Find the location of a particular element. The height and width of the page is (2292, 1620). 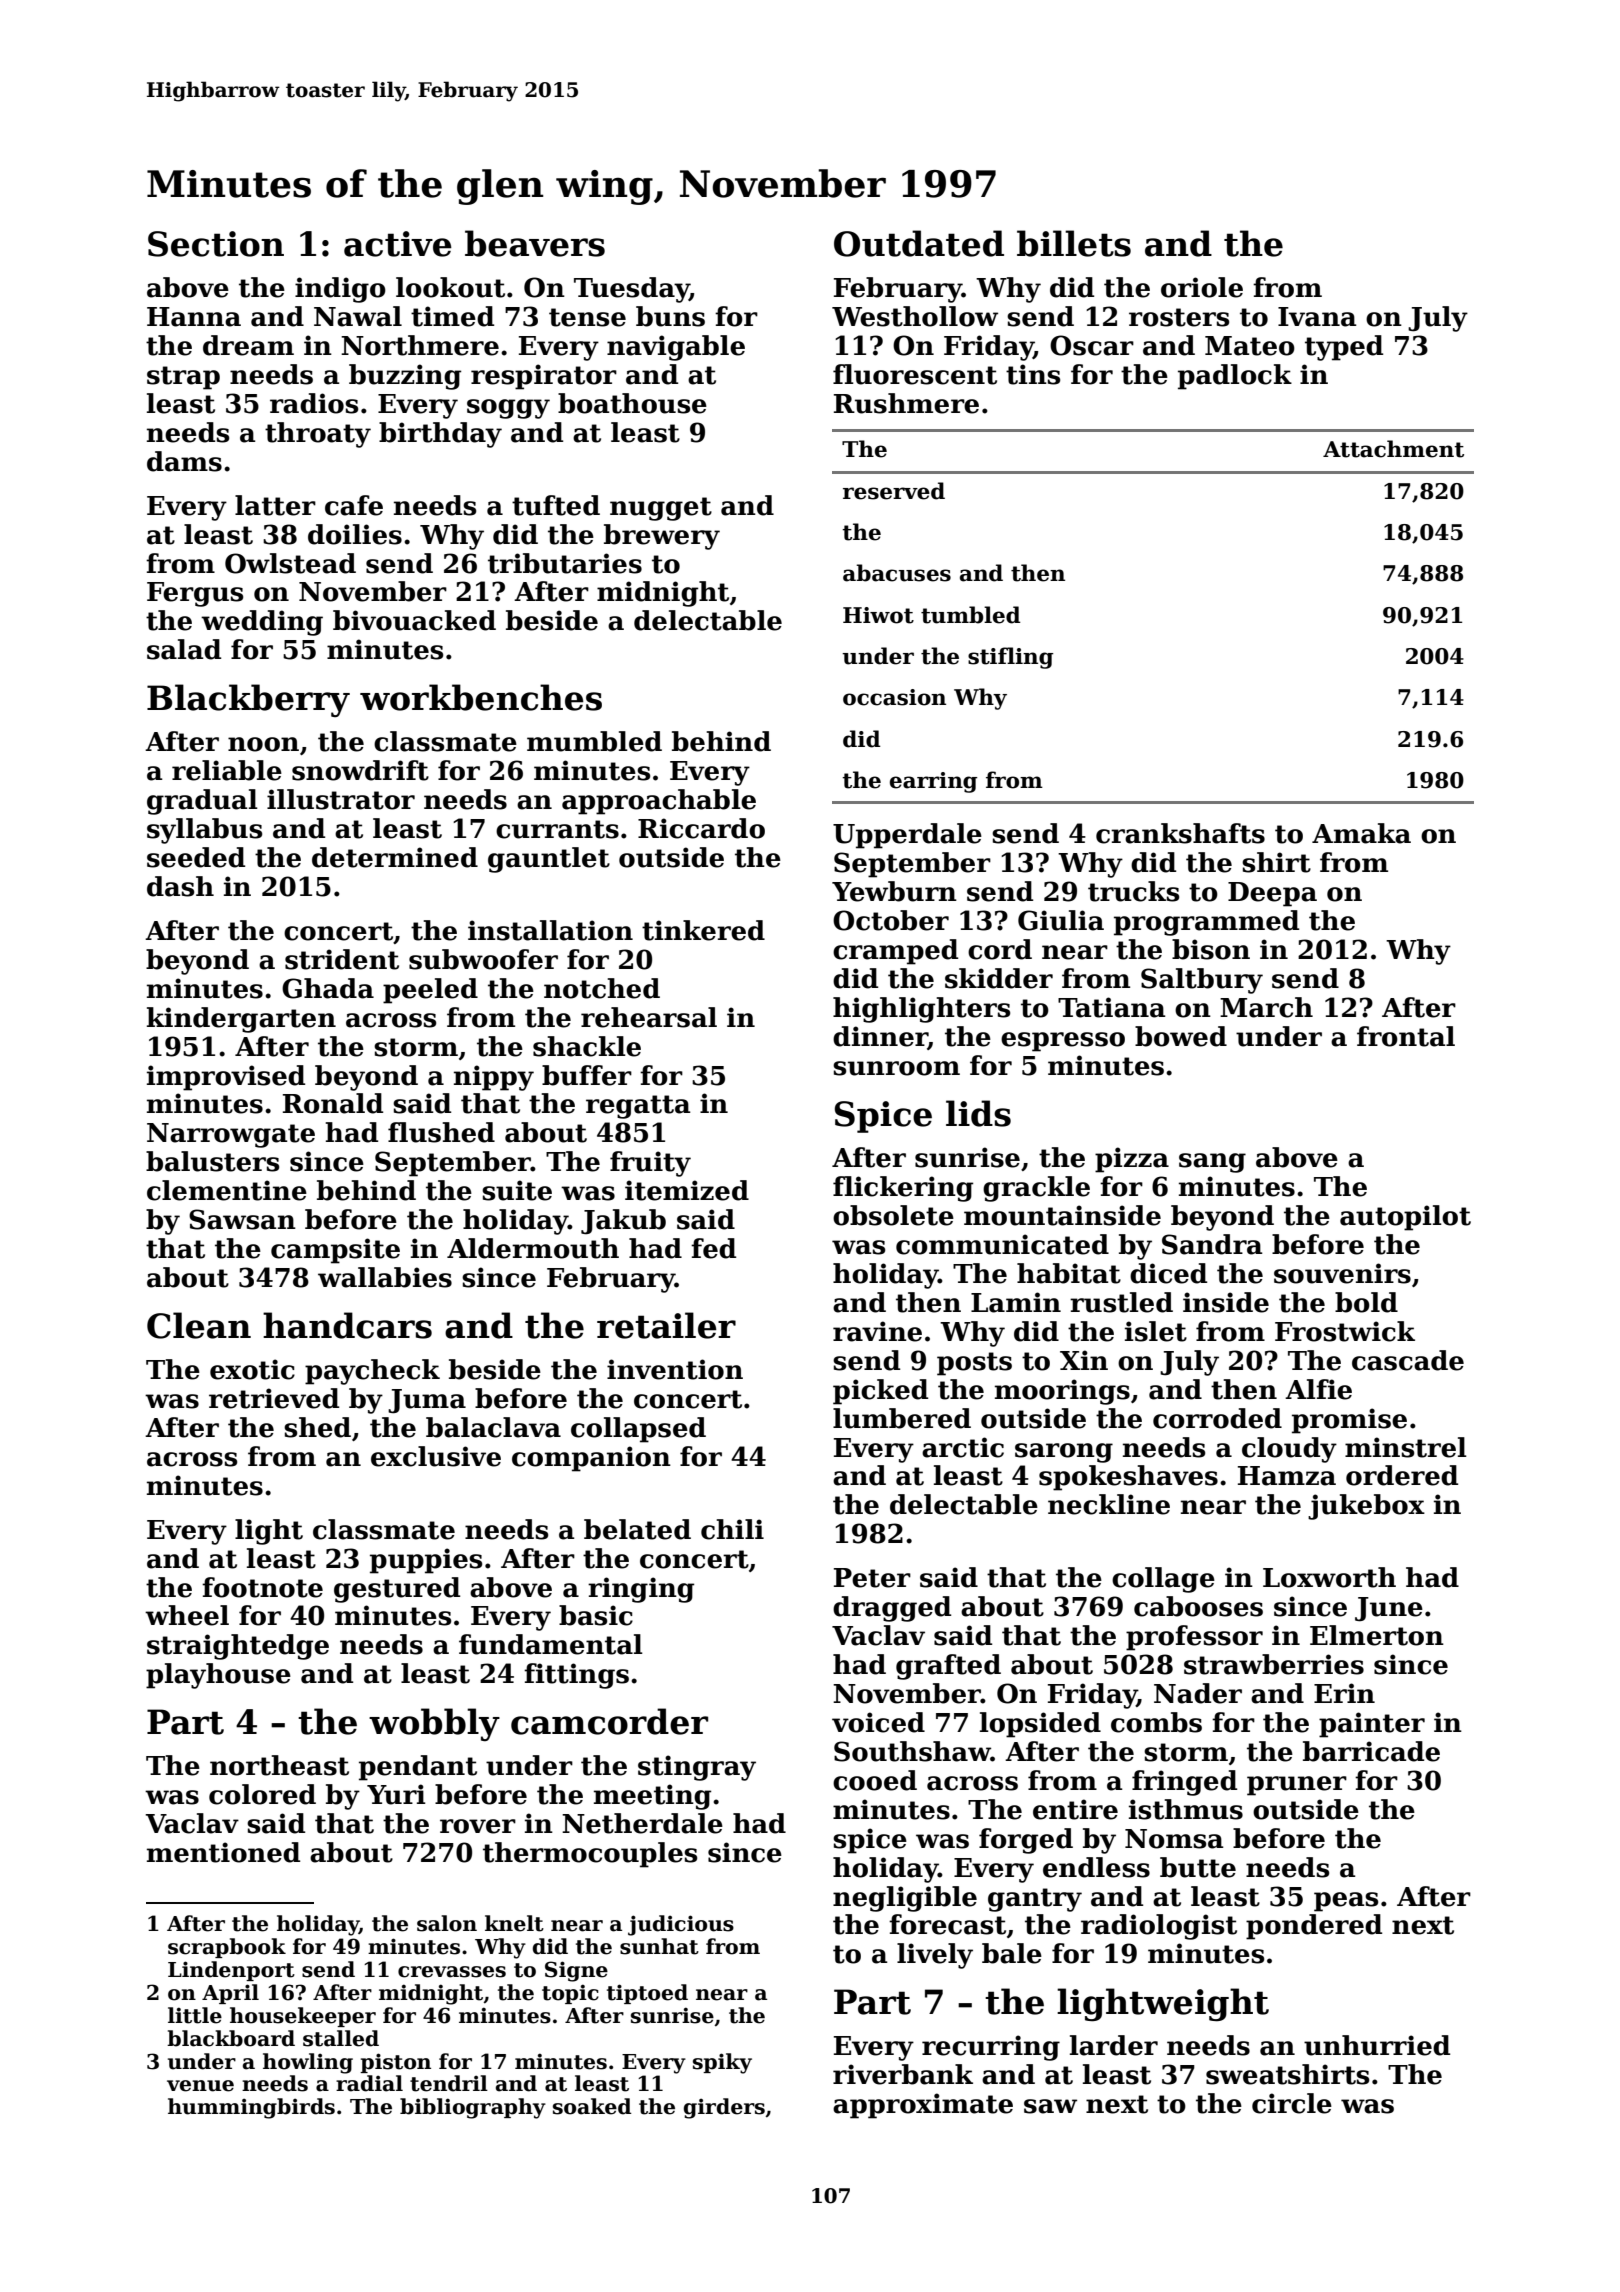

bibliography is located at coordinates (473, 2108).
